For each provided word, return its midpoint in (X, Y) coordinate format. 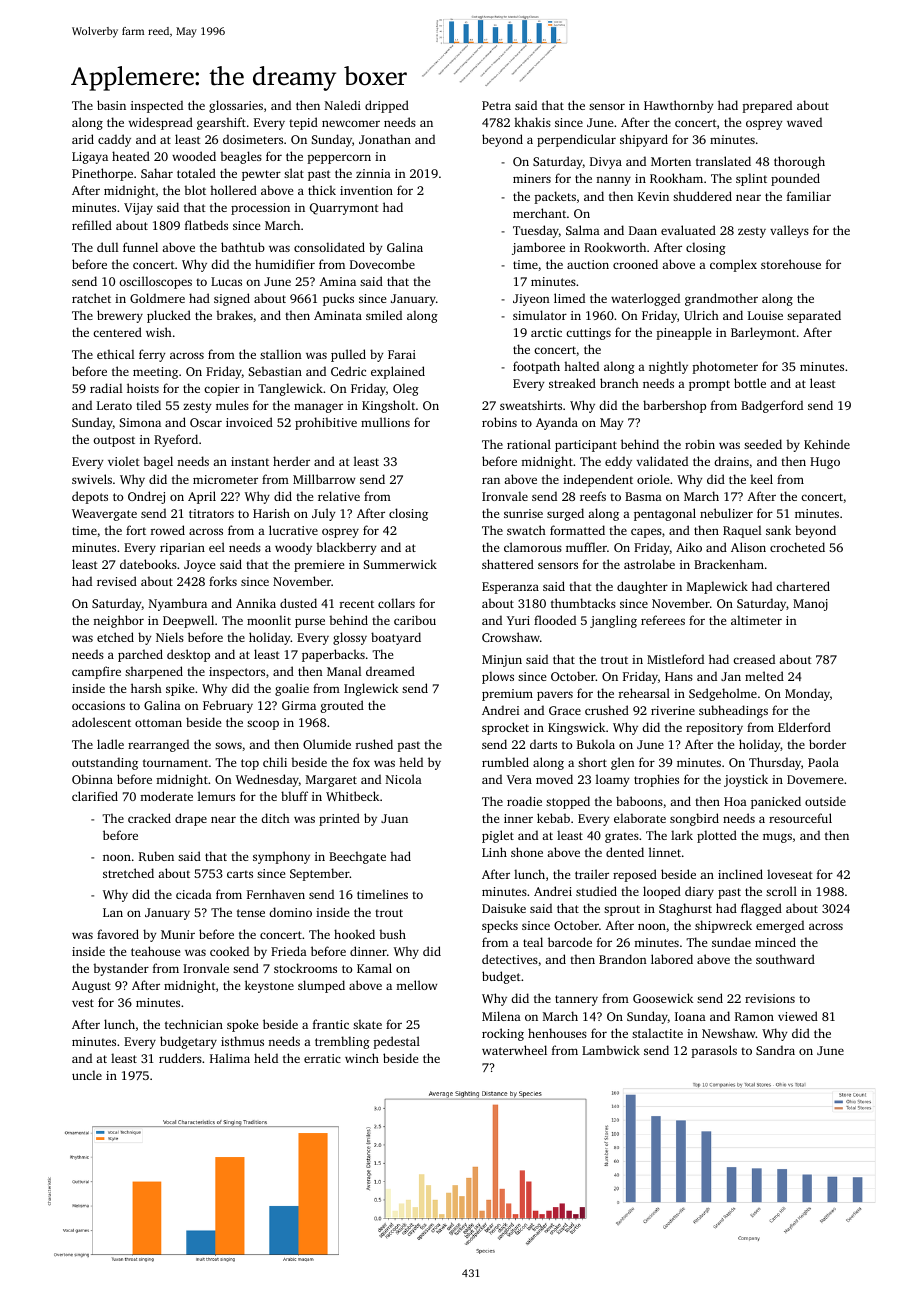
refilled (92, 225)
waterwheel (514, 1050)
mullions (385, 422)
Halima (230, 1058)
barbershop (674, 406)
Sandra (775, 1050)
